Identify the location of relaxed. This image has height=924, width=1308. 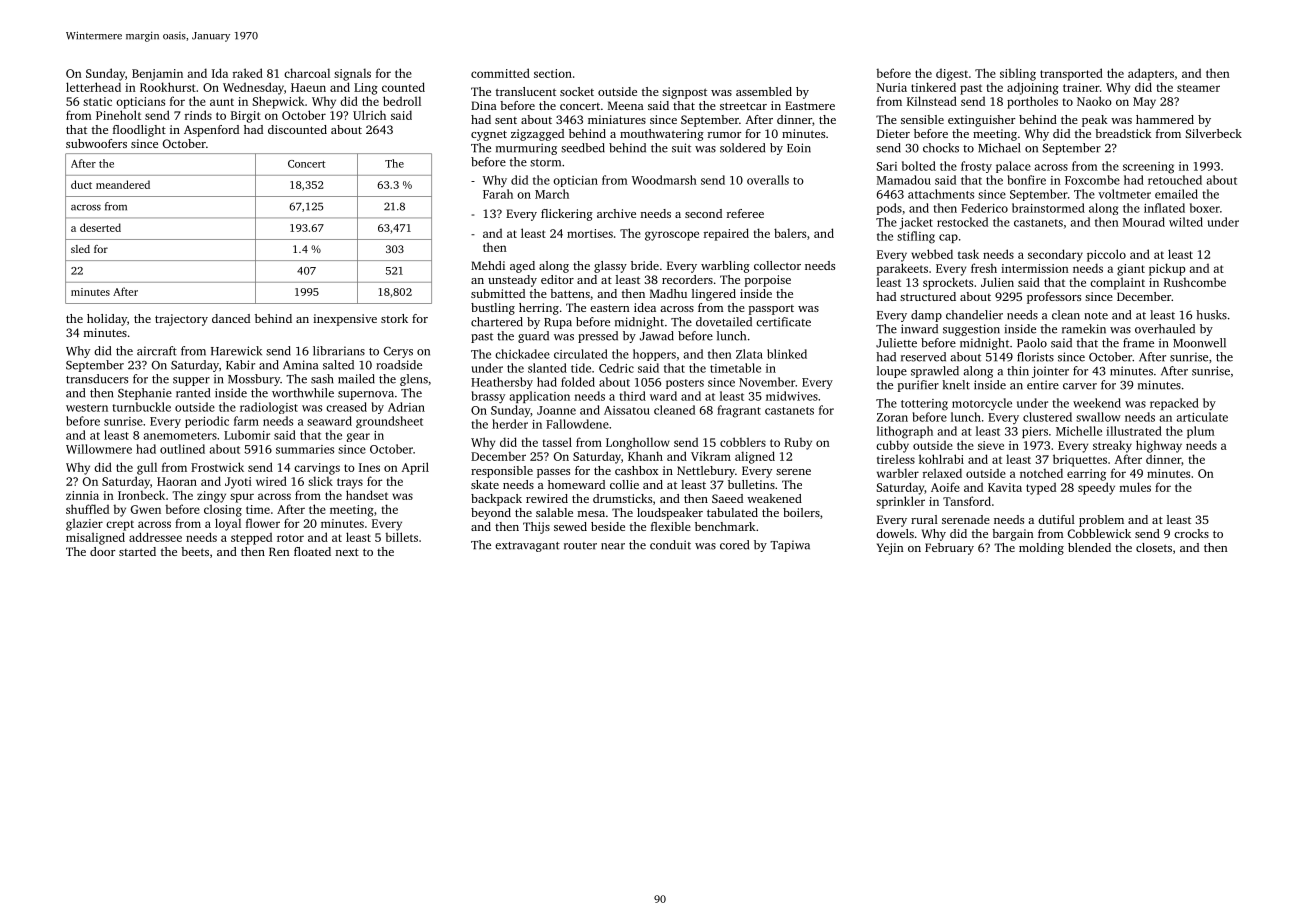
(942, 473).
